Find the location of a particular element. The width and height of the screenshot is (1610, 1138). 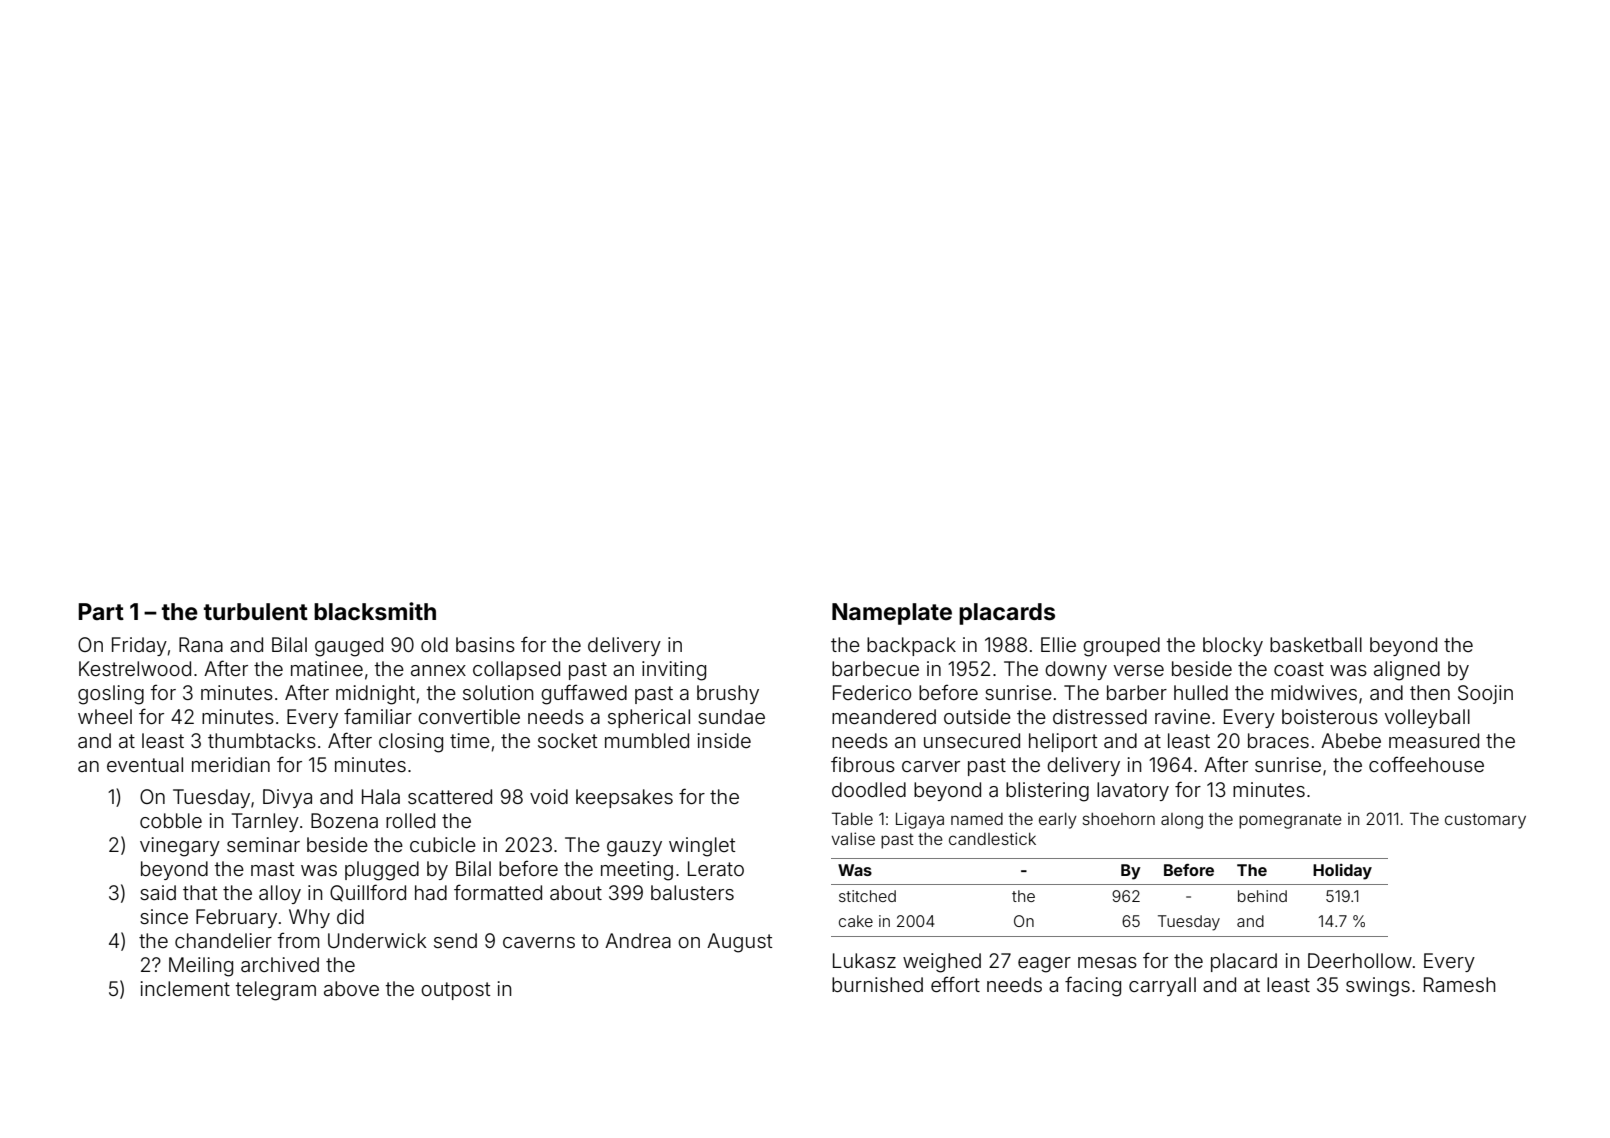

turbulent is located at coordinates (256, 612).
